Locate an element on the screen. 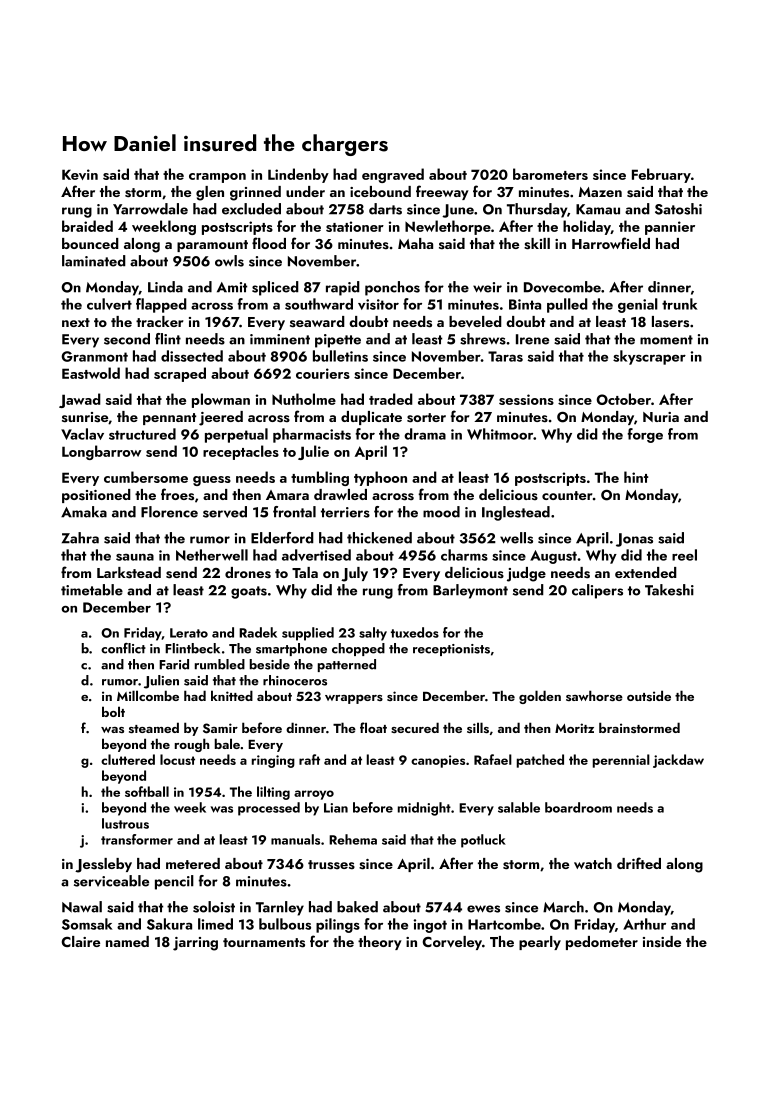 This screenshot has width=775, height=1099. October is located at coordinates (623, 399).
